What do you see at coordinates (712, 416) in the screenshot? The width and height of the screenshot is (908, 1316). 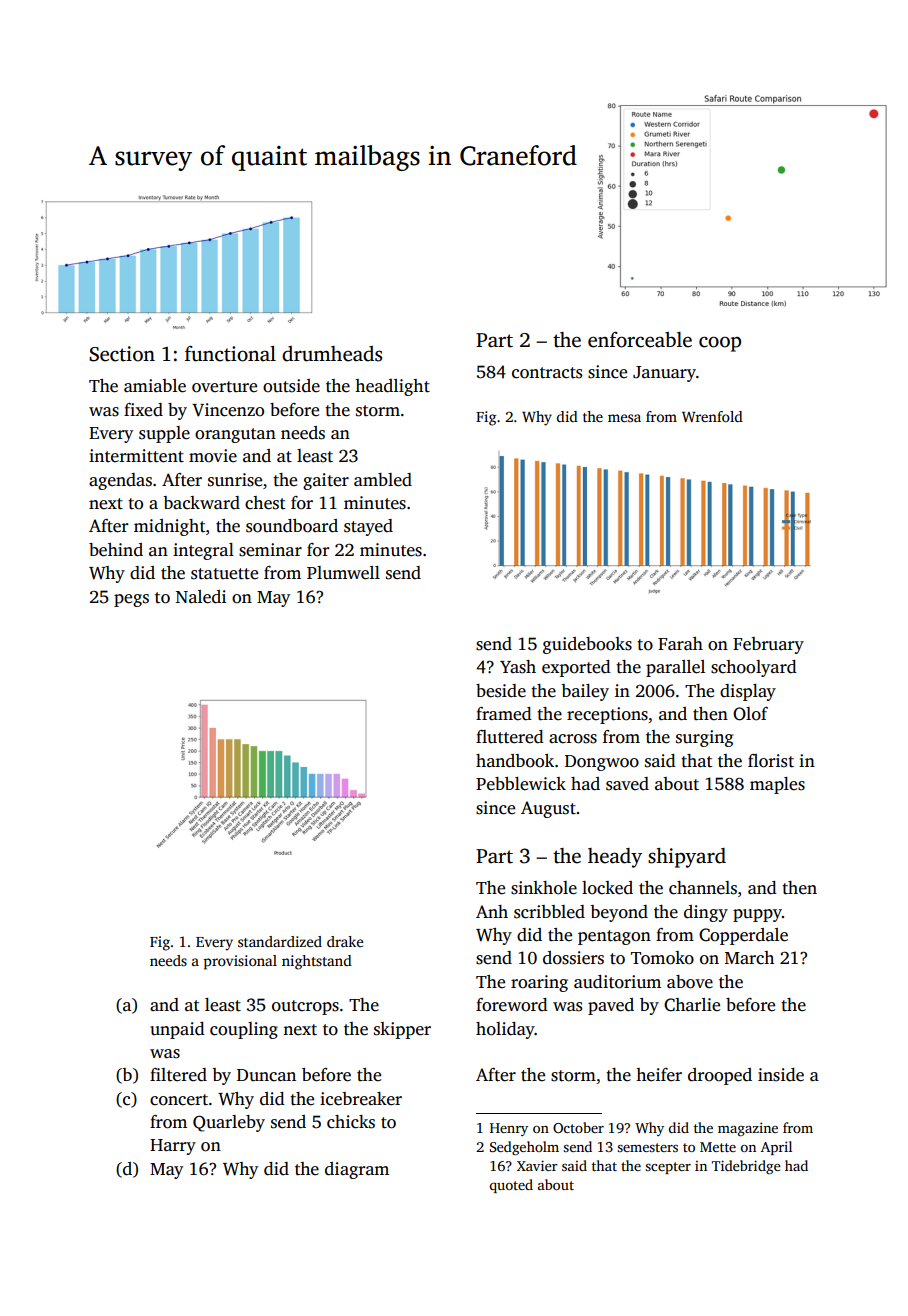 I see `Wrenfold` at bounding box center [712, 416].
